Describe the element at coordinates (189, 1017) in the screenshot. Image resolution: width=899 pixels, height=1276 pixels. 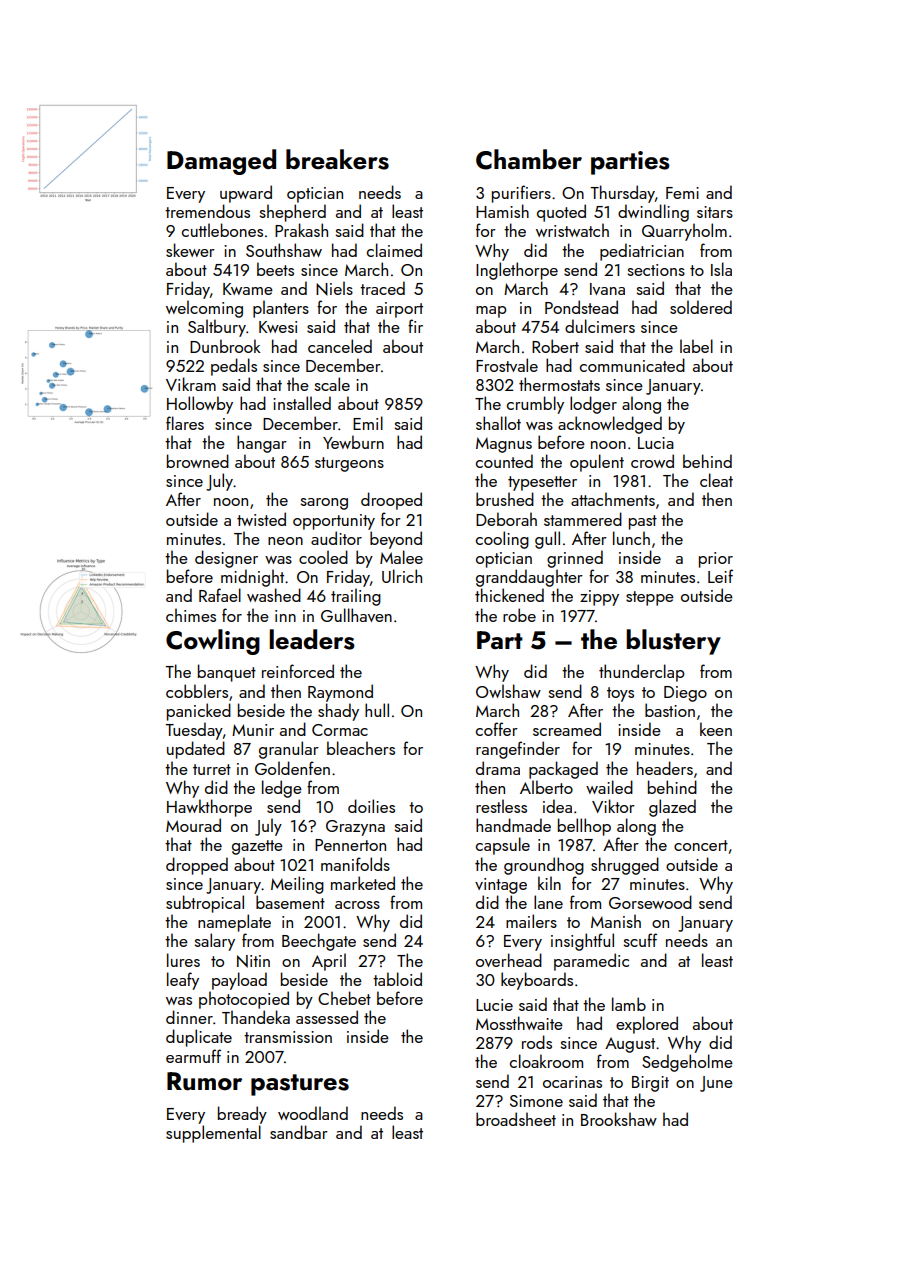
I see `dinner` at that location.
